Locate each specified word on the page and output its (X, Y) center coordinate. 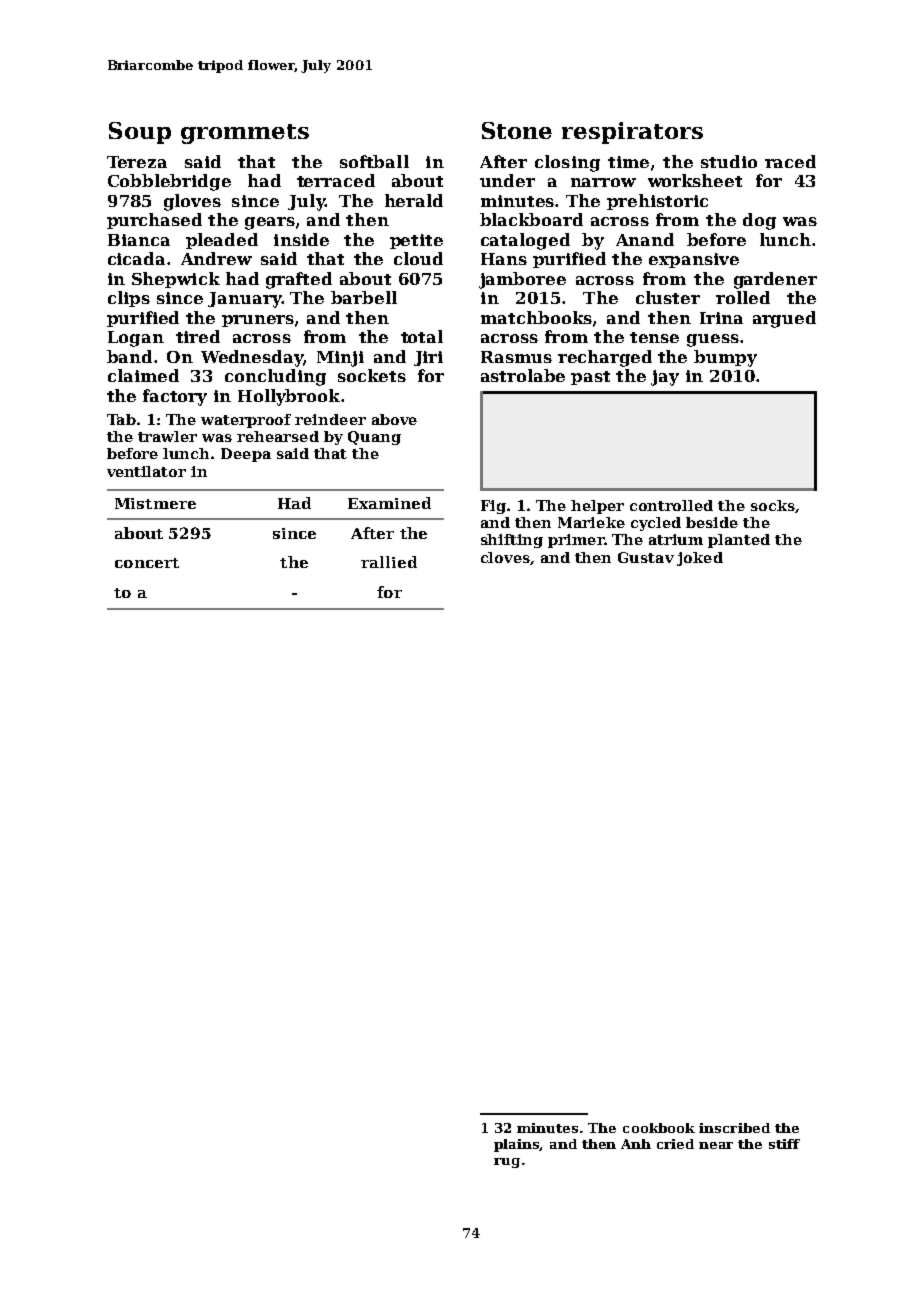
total (422, 336)
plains (517, 1145)
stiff (784, 1144)
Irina (721, 318)
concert (147, 563)
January (244, 300)
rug (507, 1163)
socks (773, 505)
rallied (389, 562)
